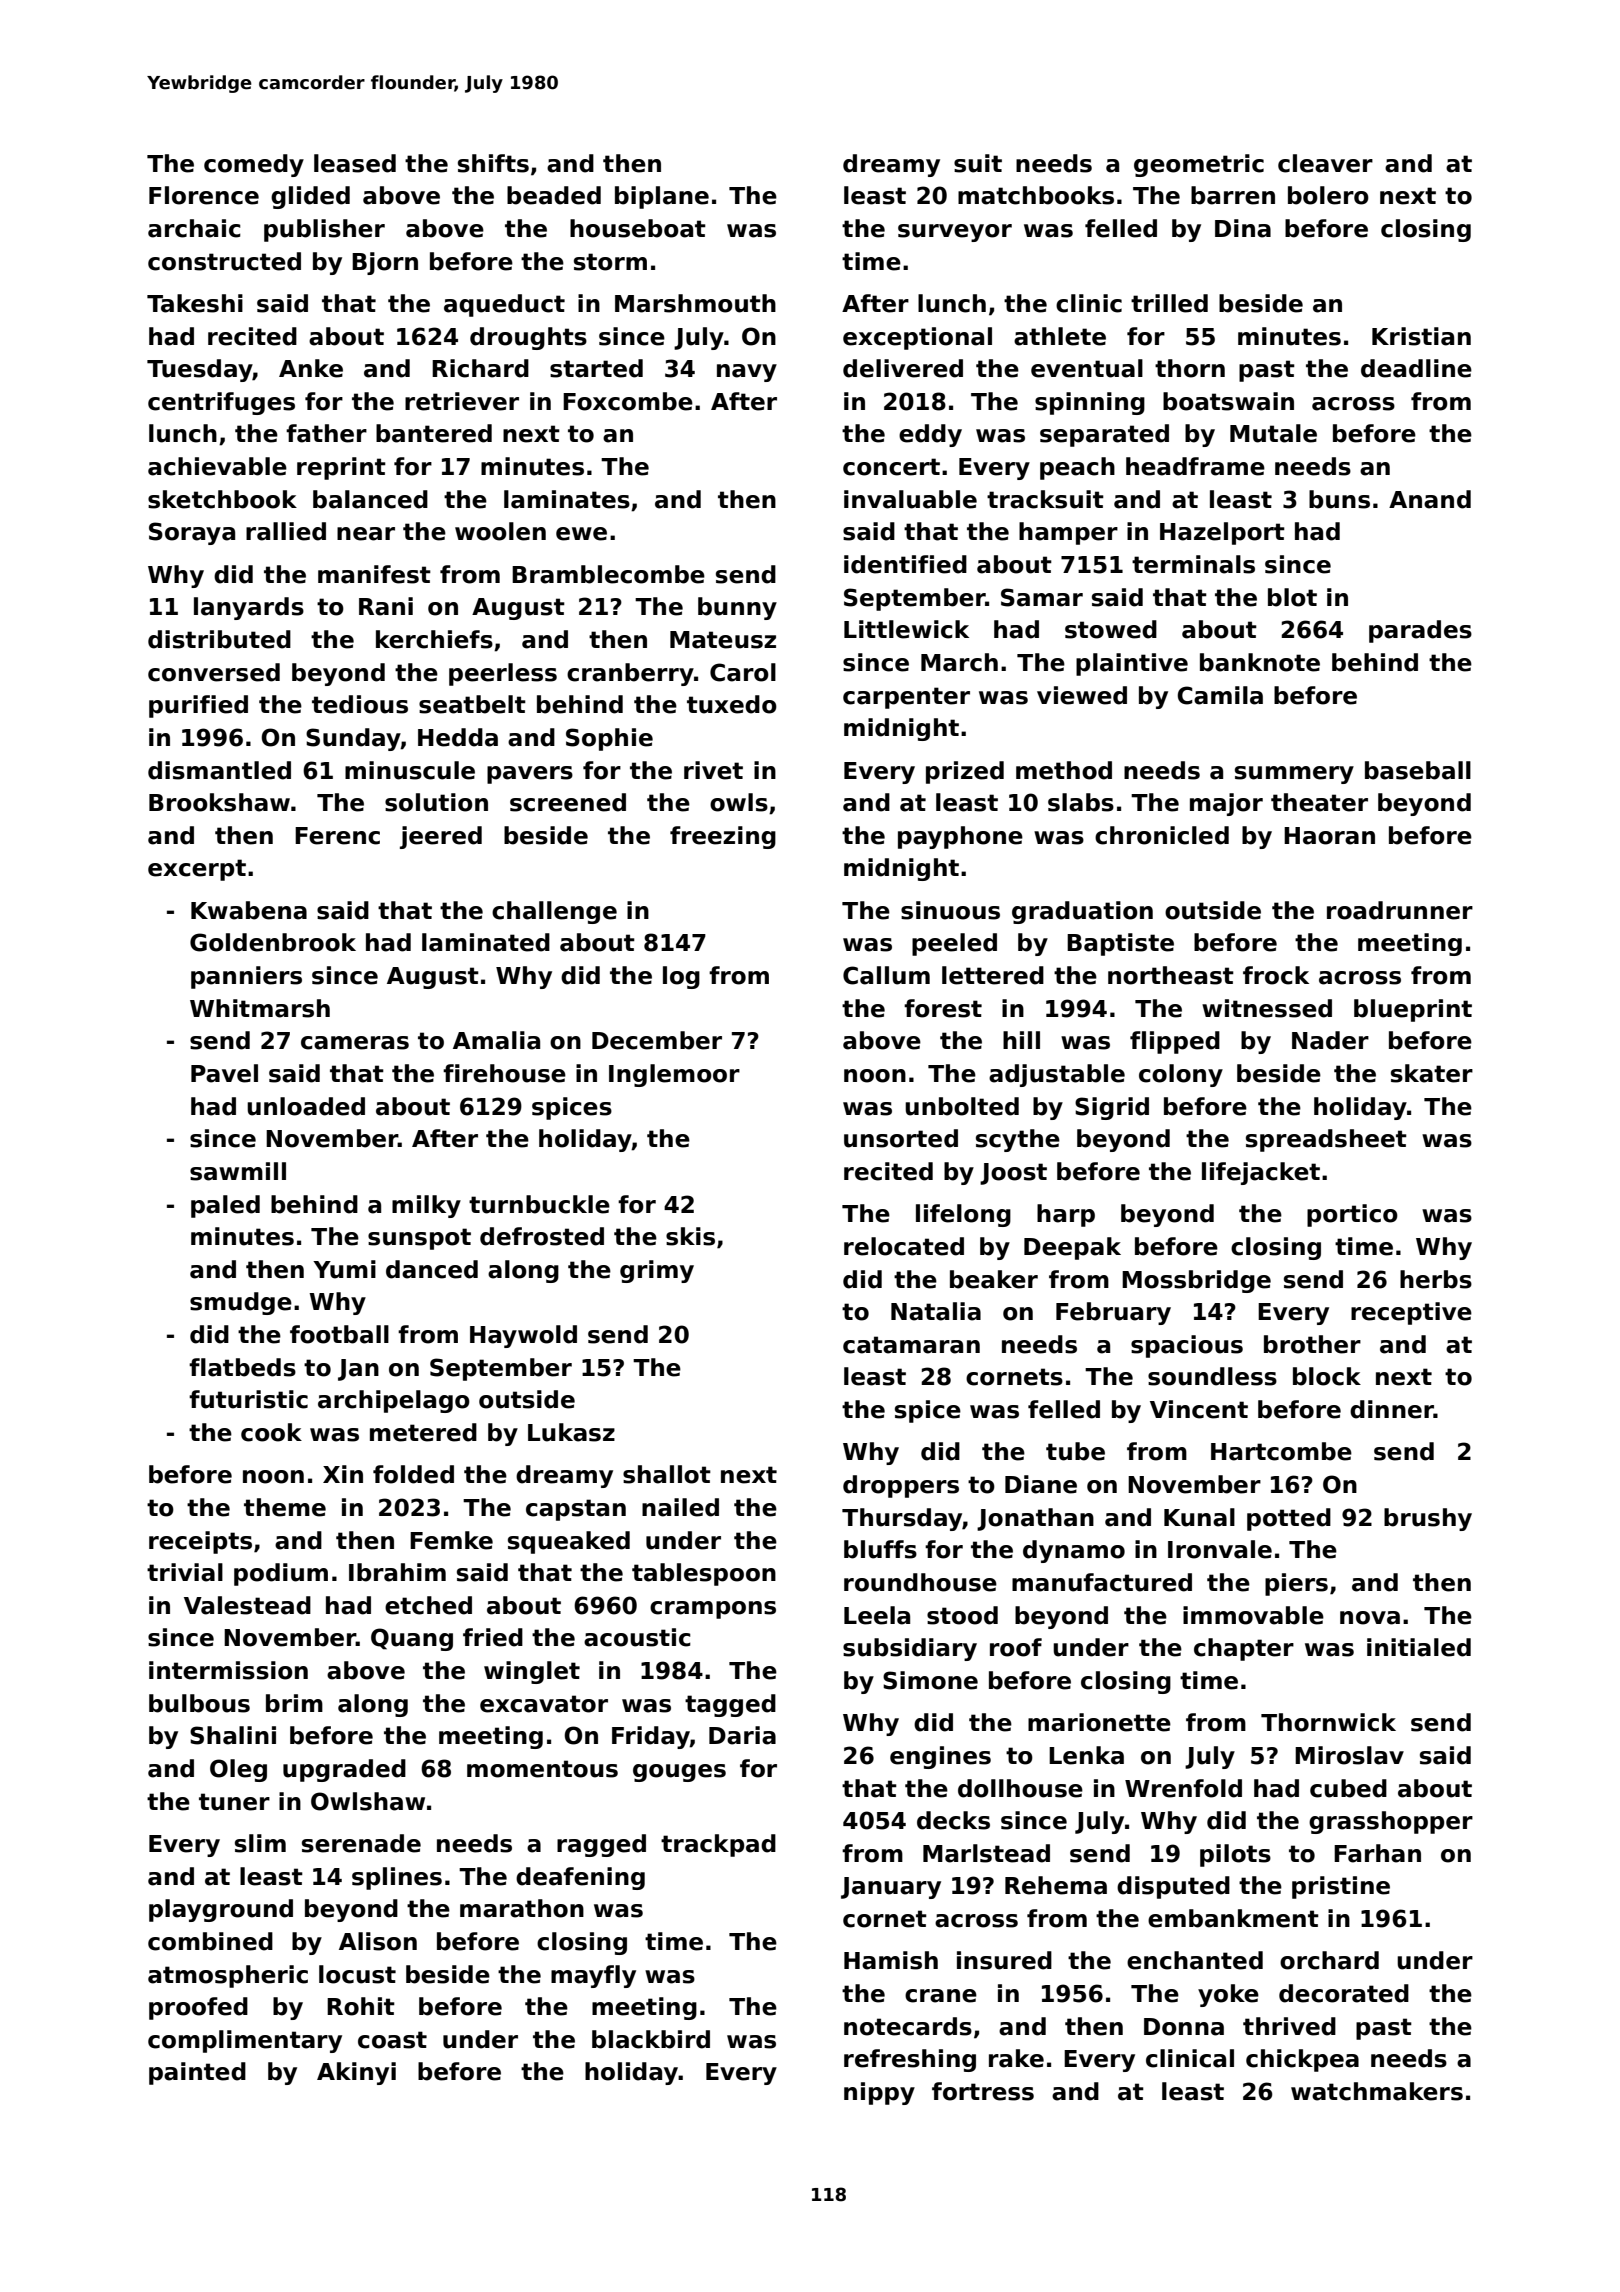 The height and width of the page is (2292, 1620). Describe the element at coordinates (651, 2039) in the page. I see `blackbird` at that location.
